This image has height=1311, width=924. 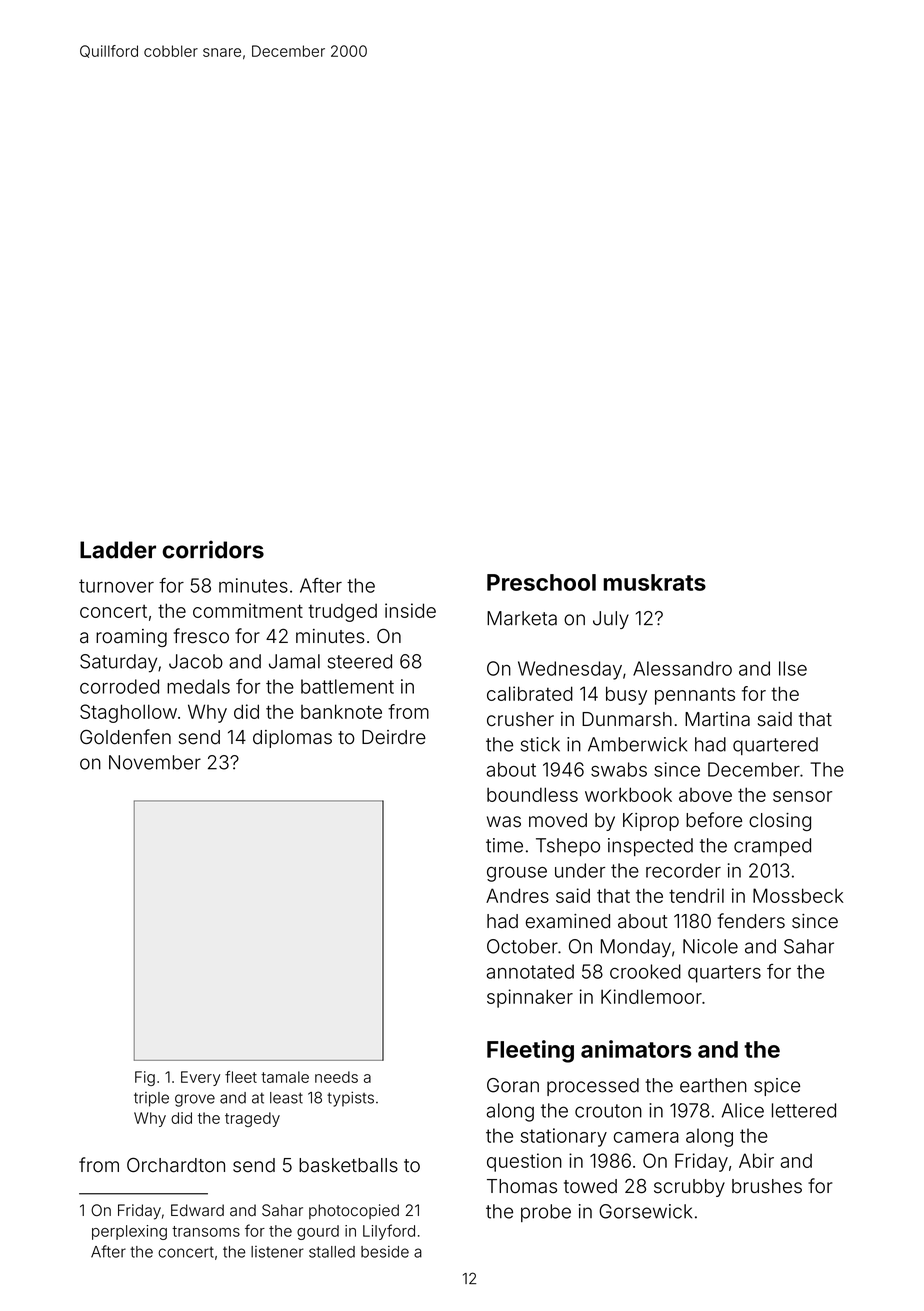 What do you see at coordinates (654, 582) in the image?
I see `muskrats` at bounding box center [654, 582].
